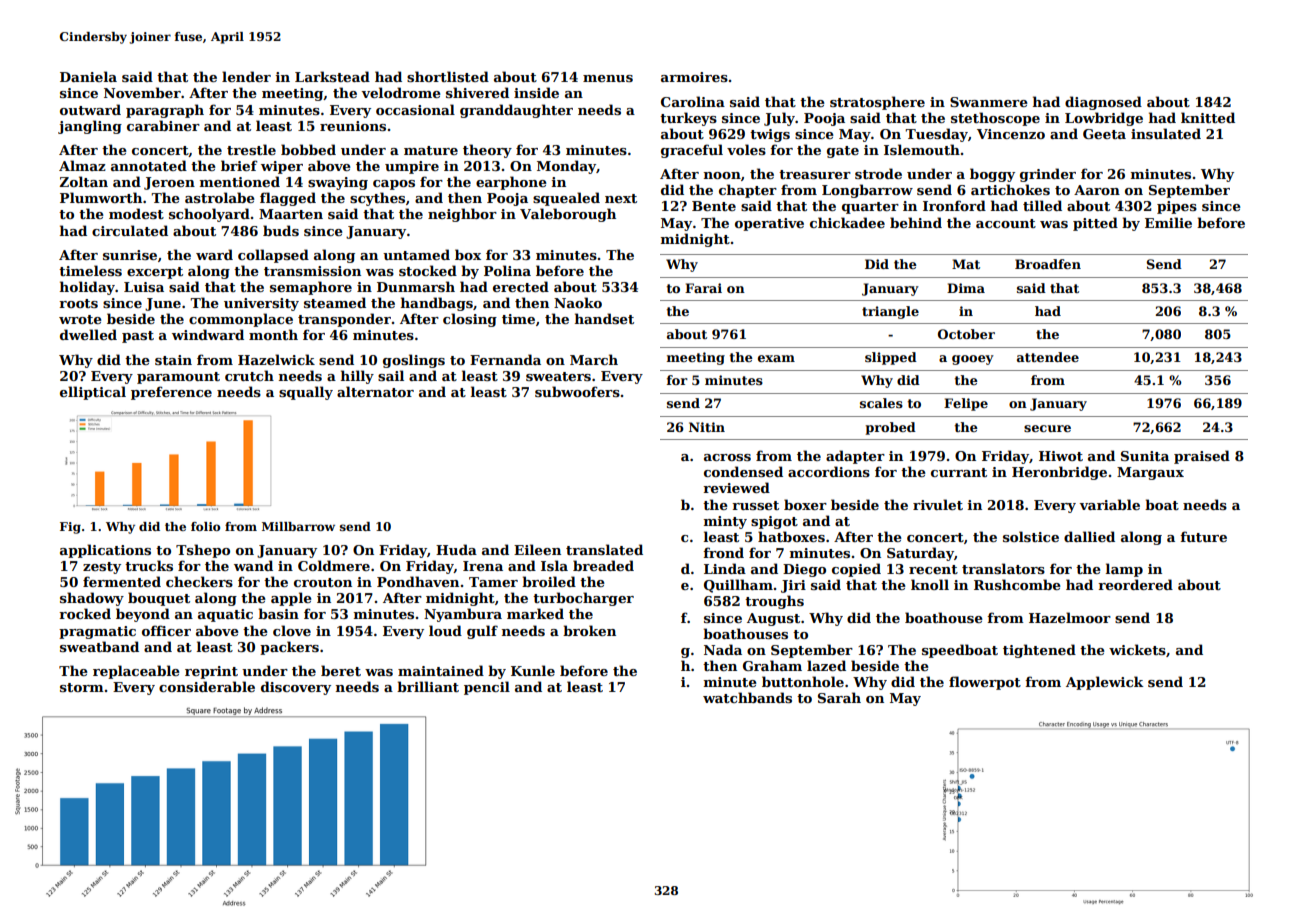  Describe the element at coordinates (93, 393) in the screenshot. I see `elliptical` at that location.
